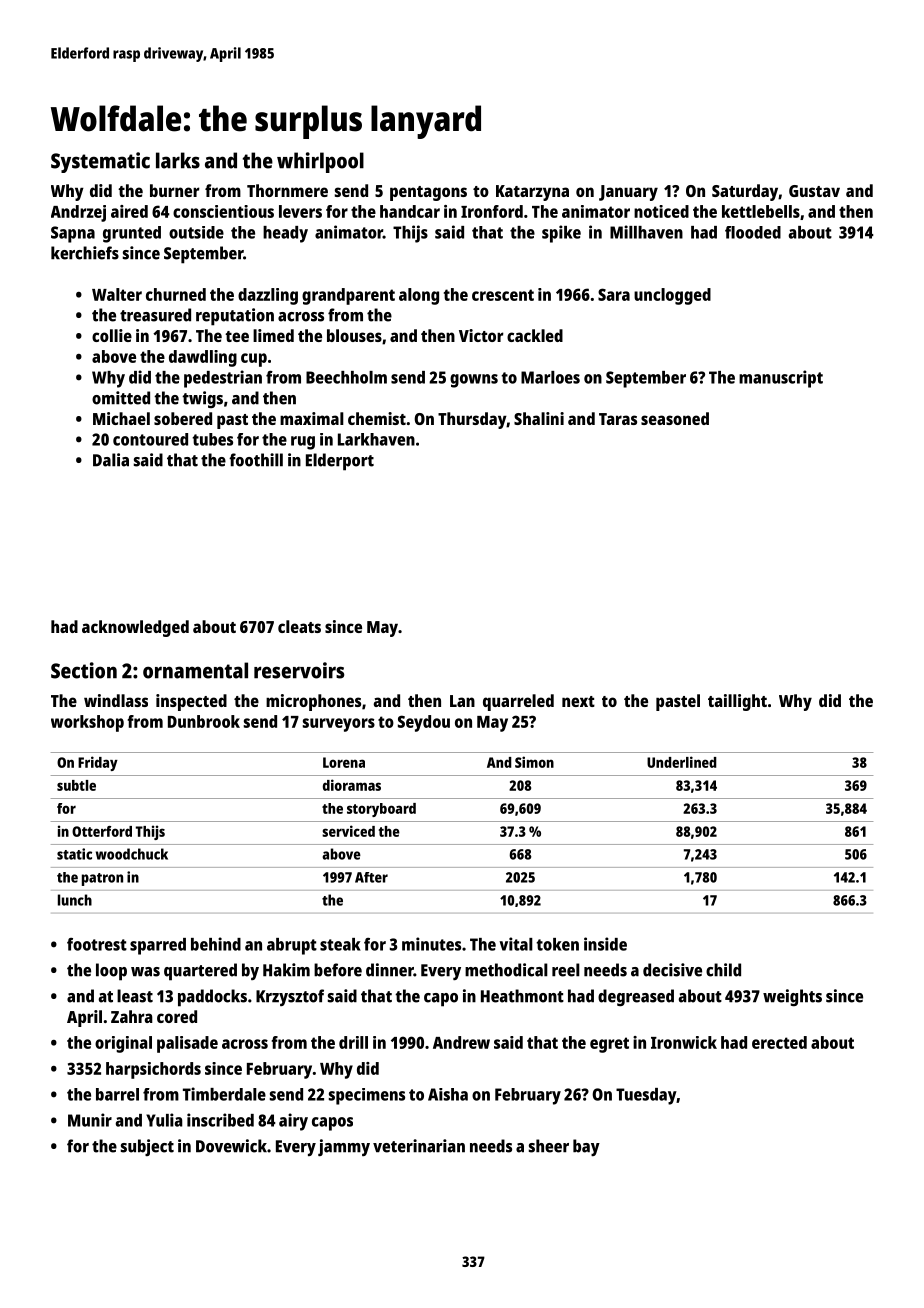  Describe the element at coordinates (532, 193) in the screenshot. I see `Katarzyna` at that location.
